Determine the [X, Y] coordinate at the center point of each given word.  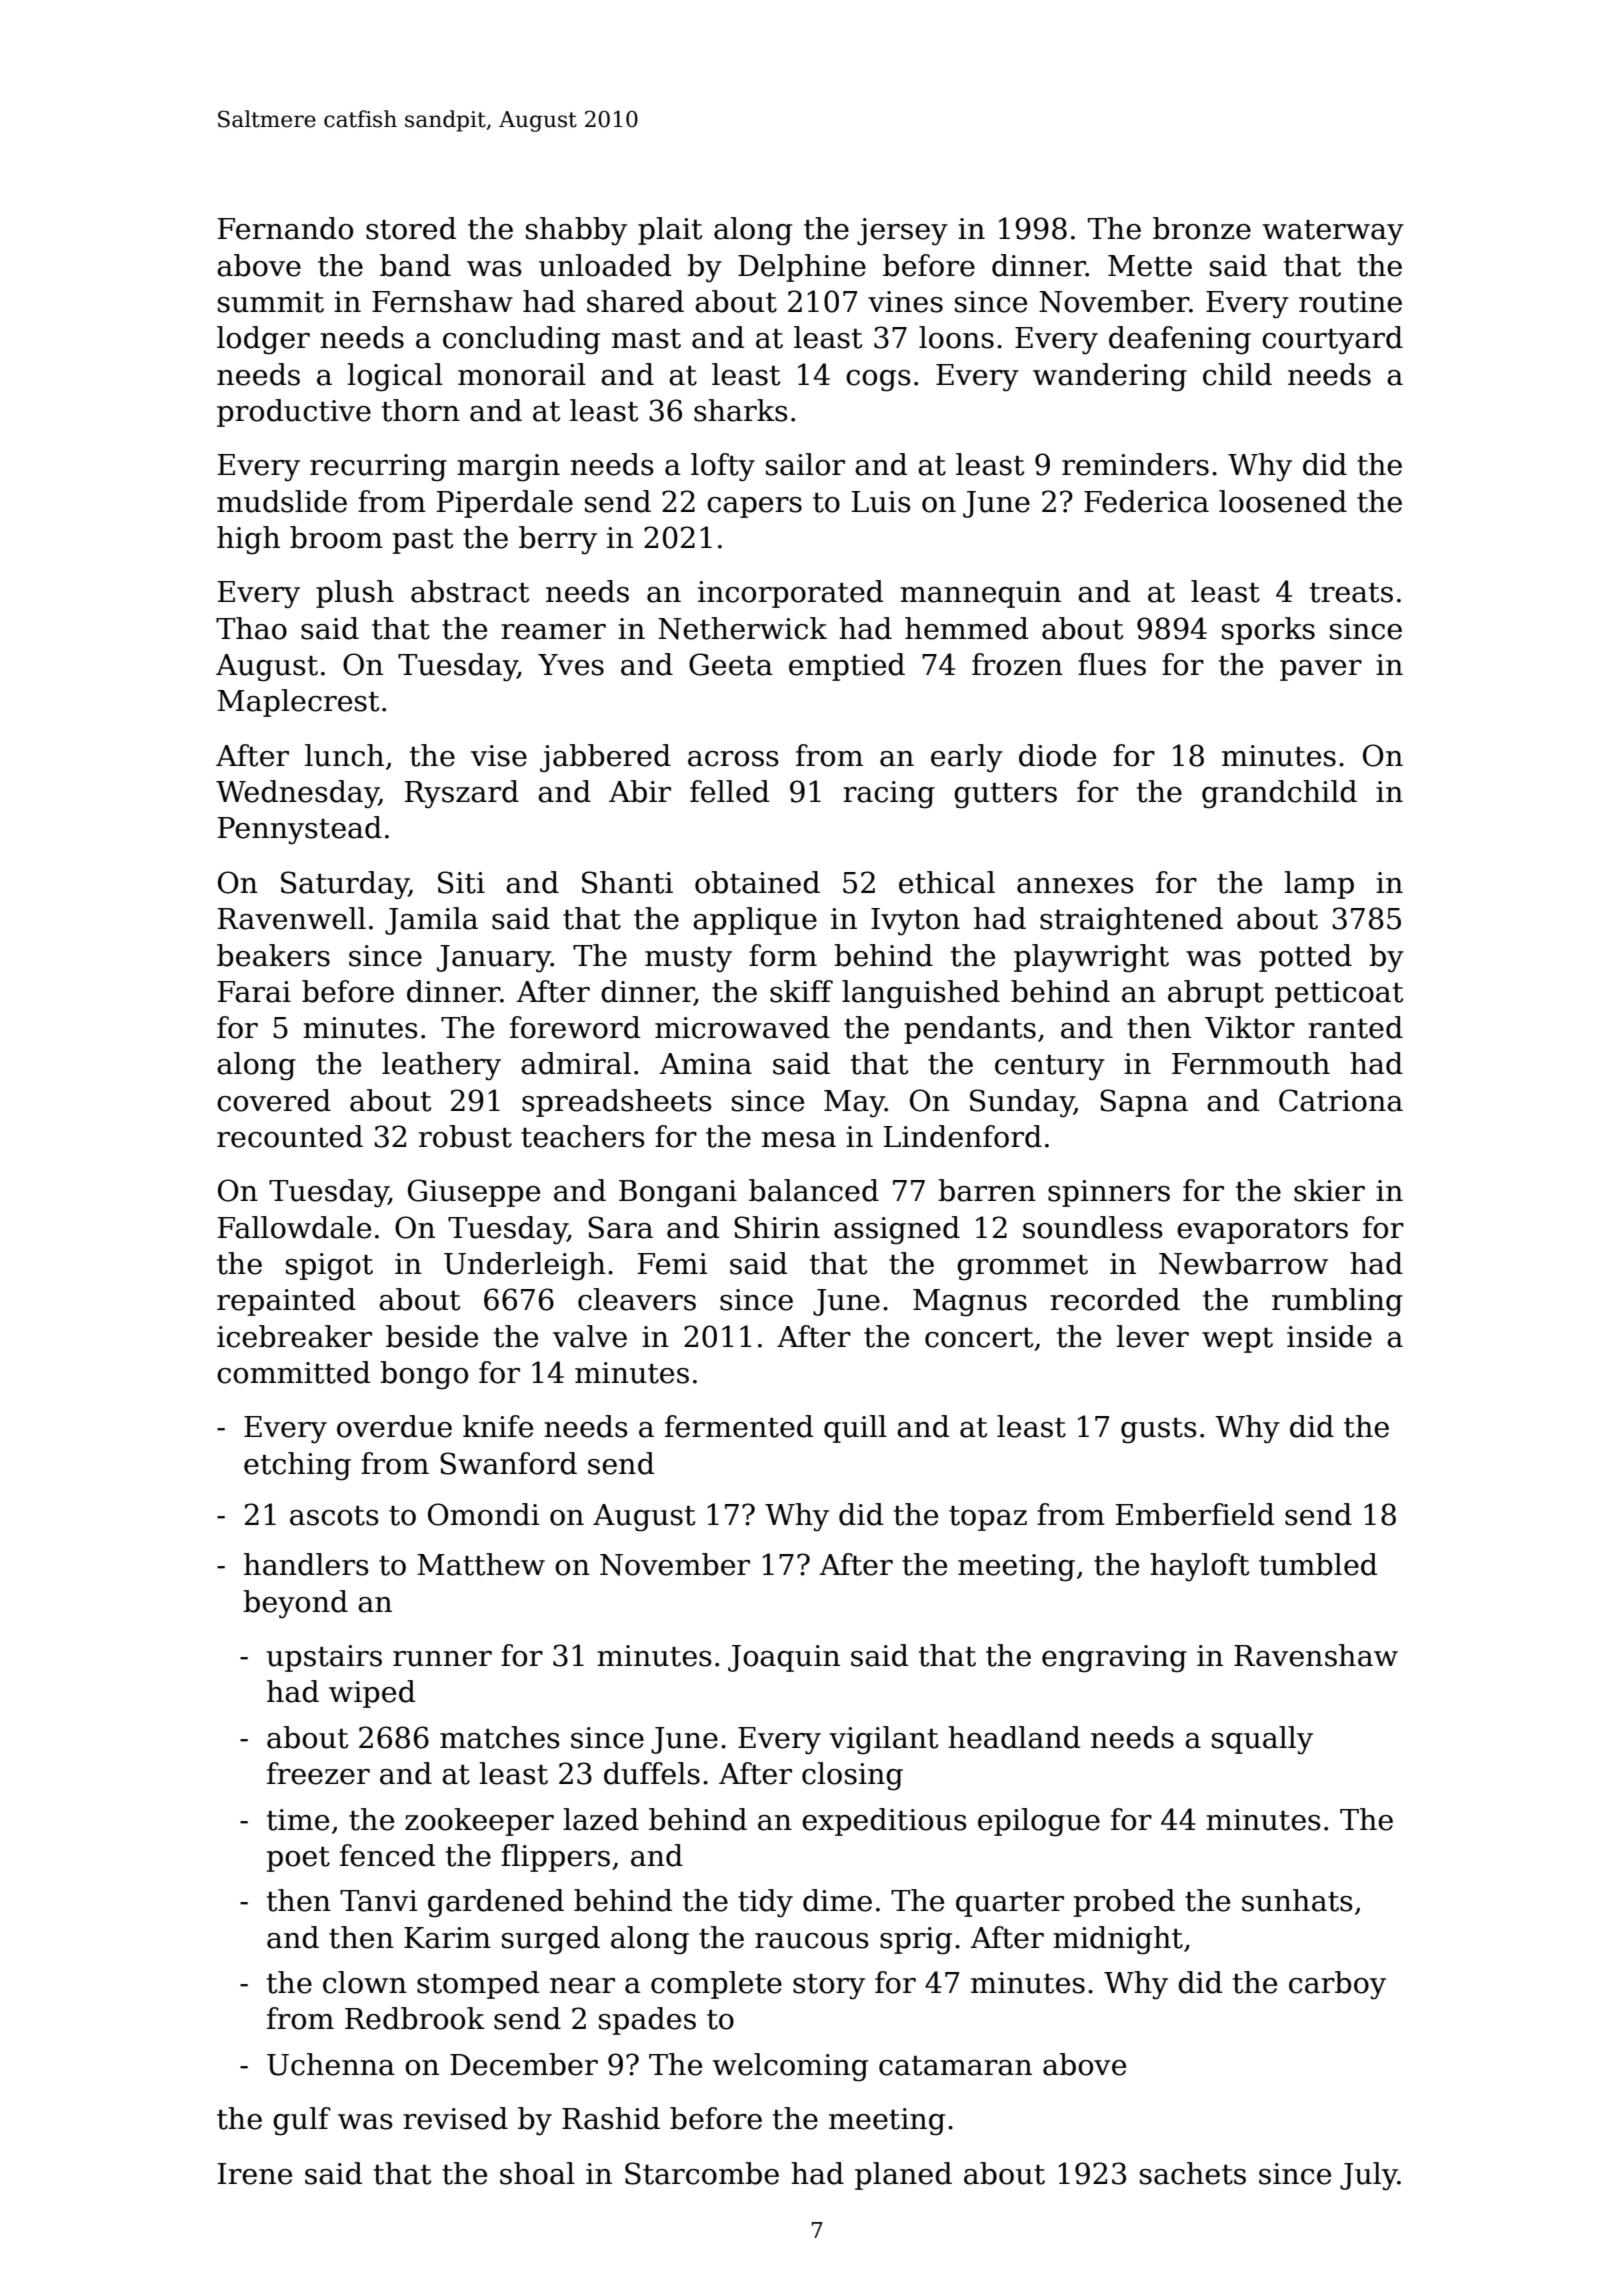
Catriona [1341, 1100]
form [783, 955]
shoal [537, 2173]
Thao [251, 628]
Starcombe [702, 2173]
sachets [1193, 2173]
